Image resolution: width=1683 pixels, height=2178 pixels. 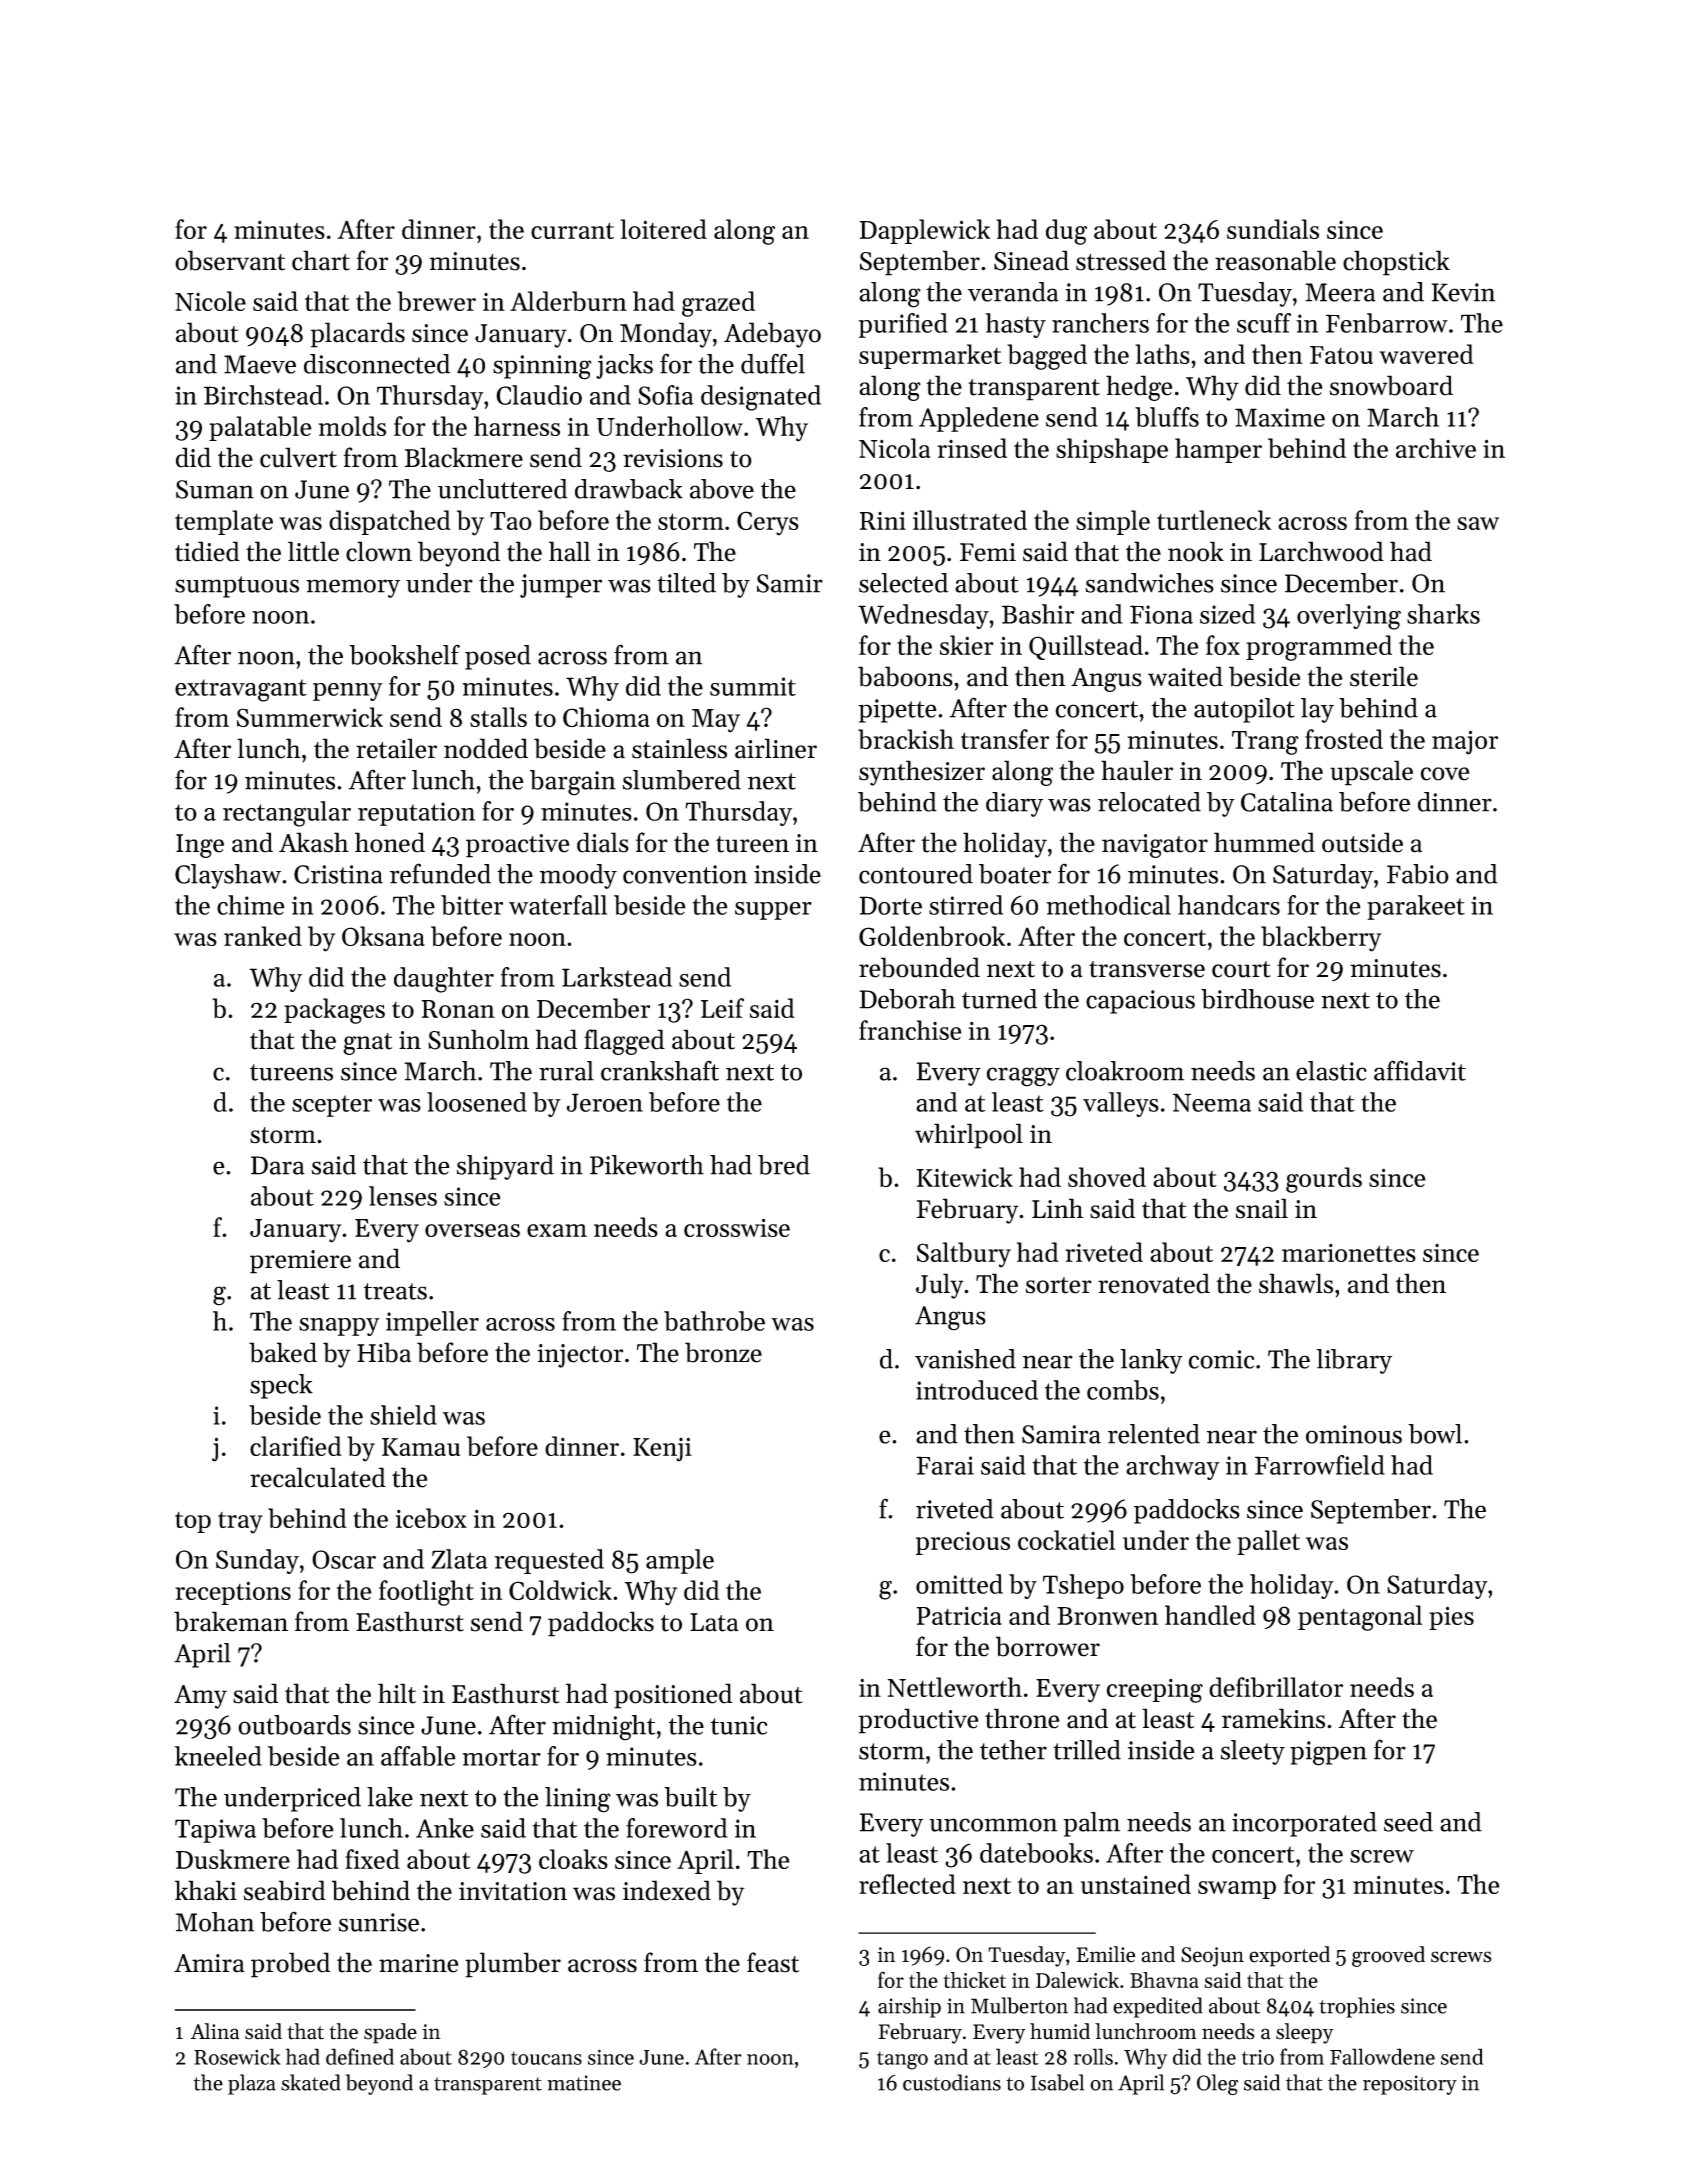 What do you see at coordinates (1149, 802) in the screenshot?
I see `relocated` at bounding box center [1149, 802].
